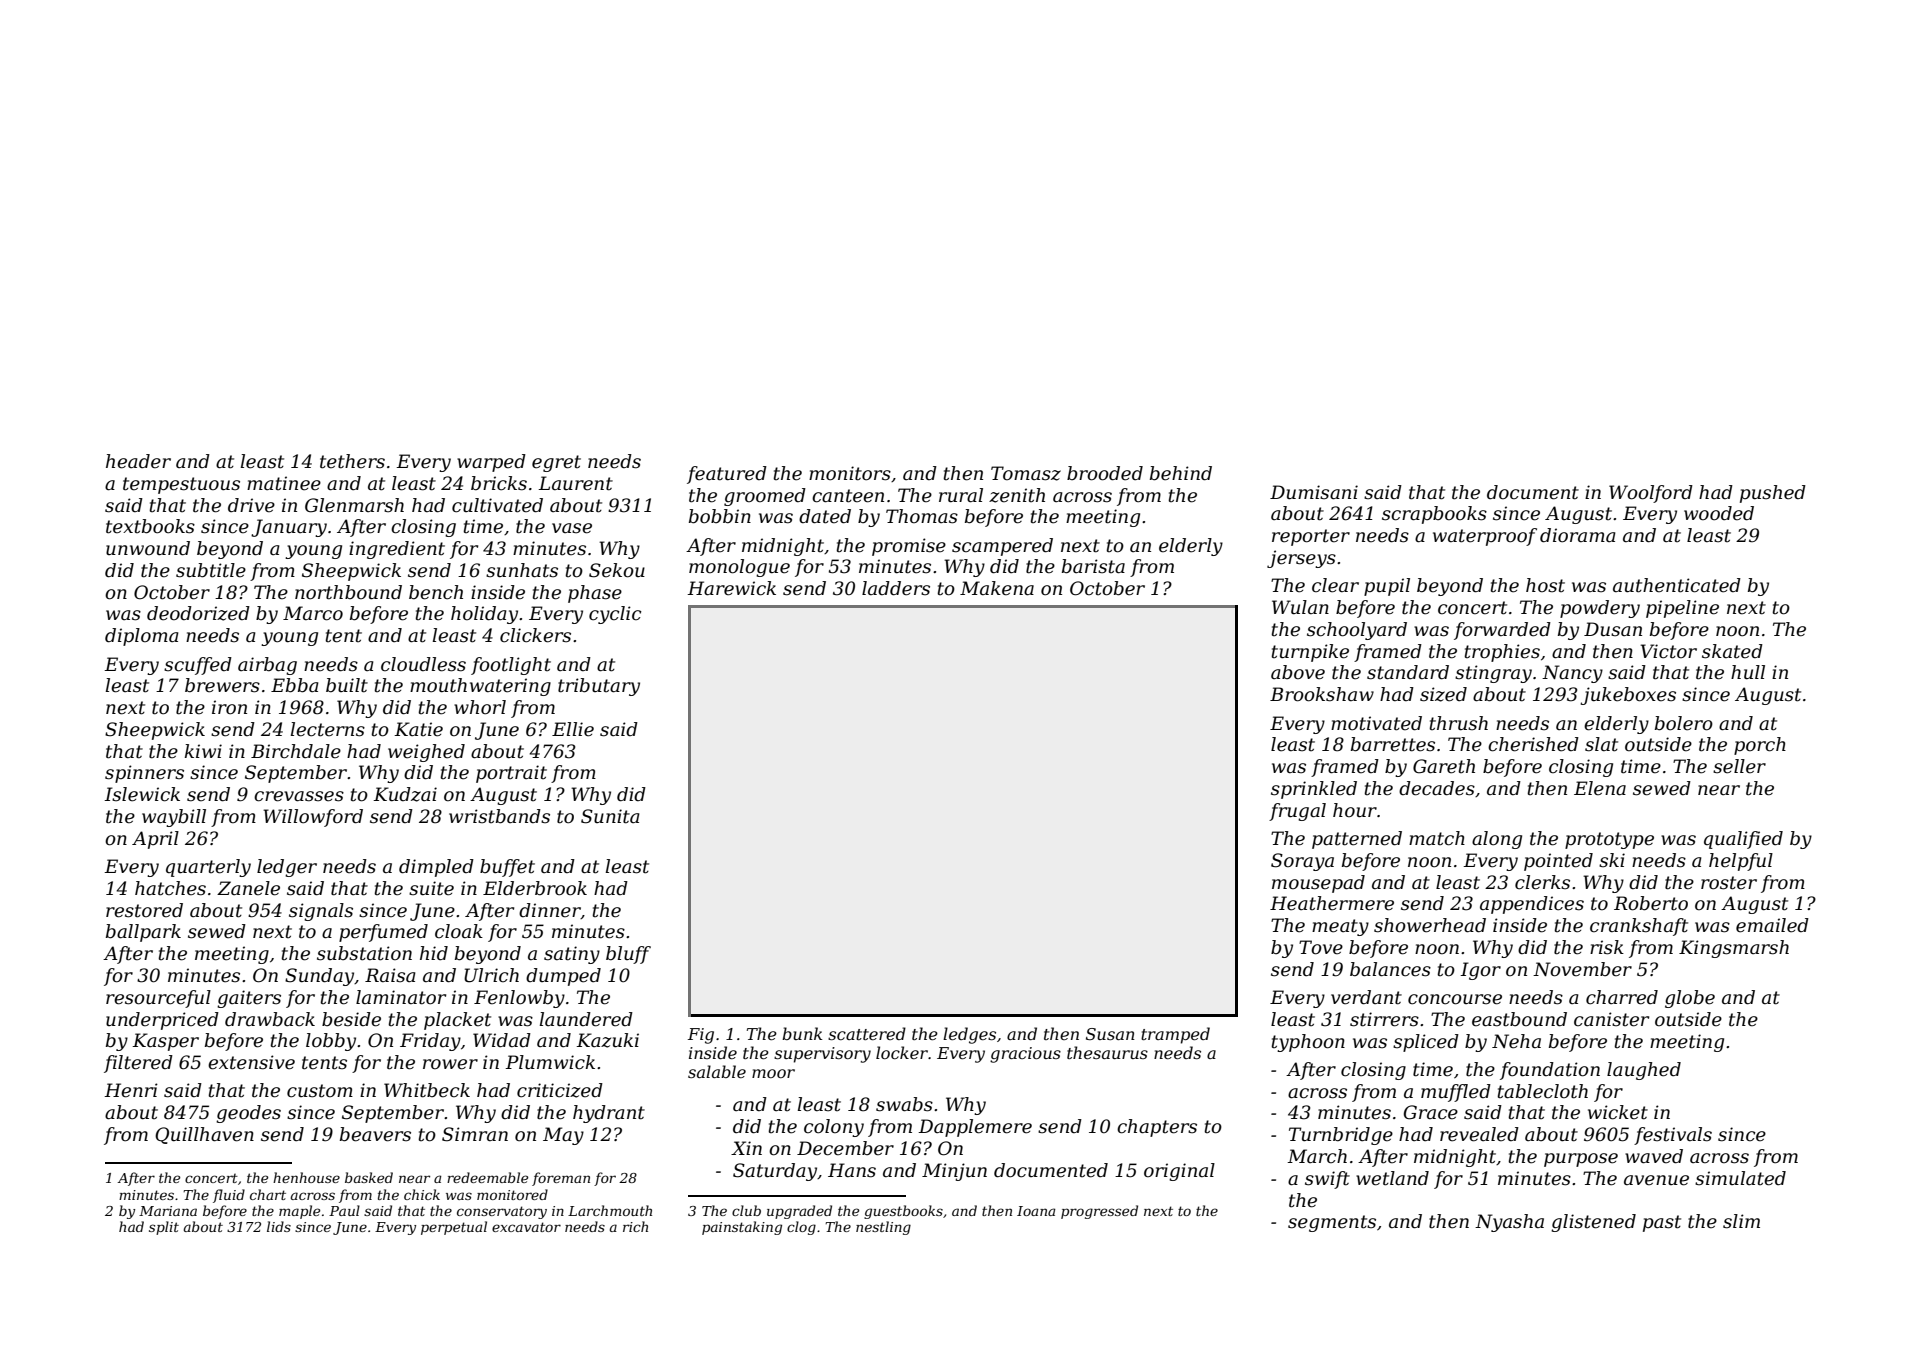 The width and height of the document is (1926, 1362). I want to click on swabs, so click(904, 1104).
